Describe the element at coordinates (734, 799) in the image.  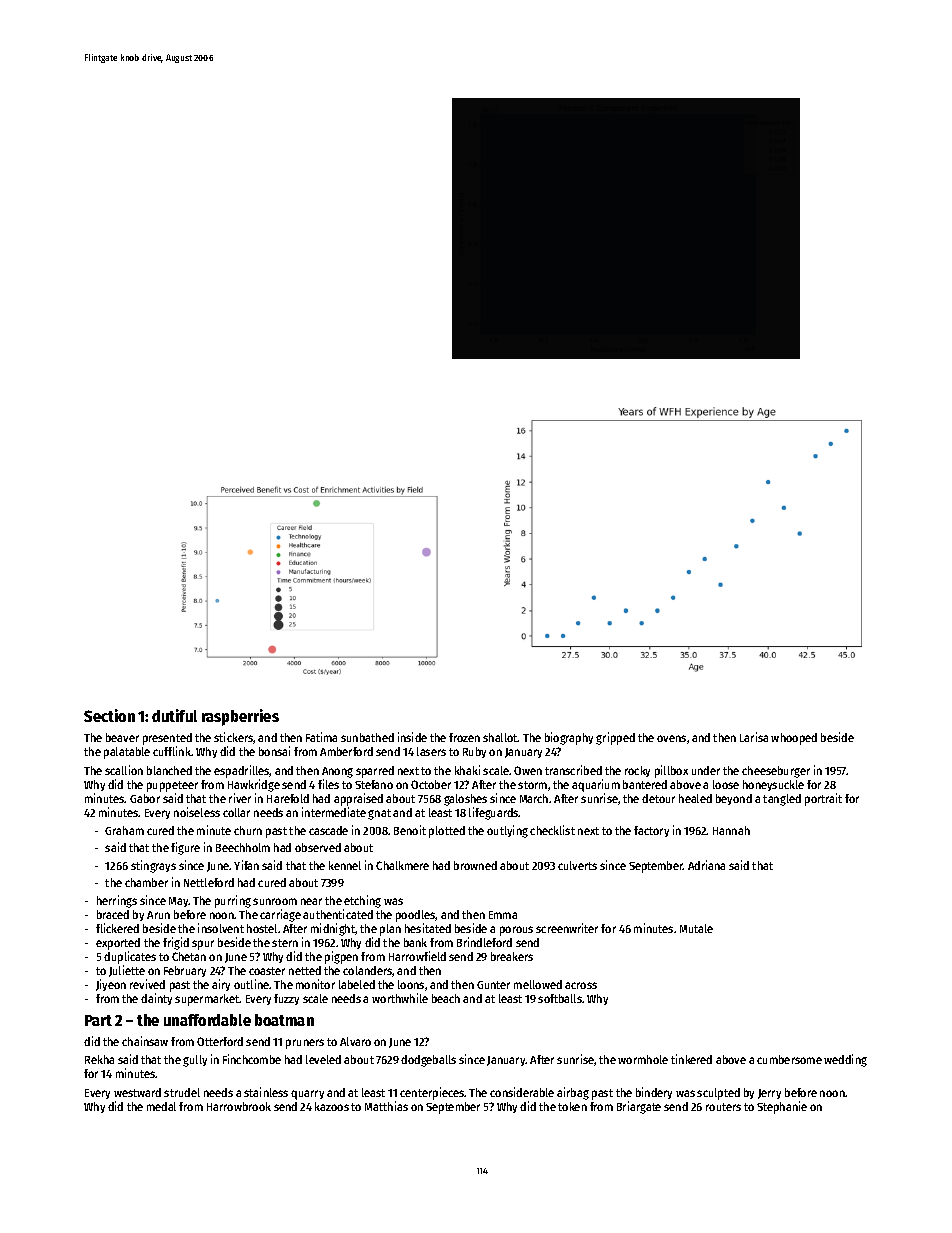
I see `beyond` at that location.
